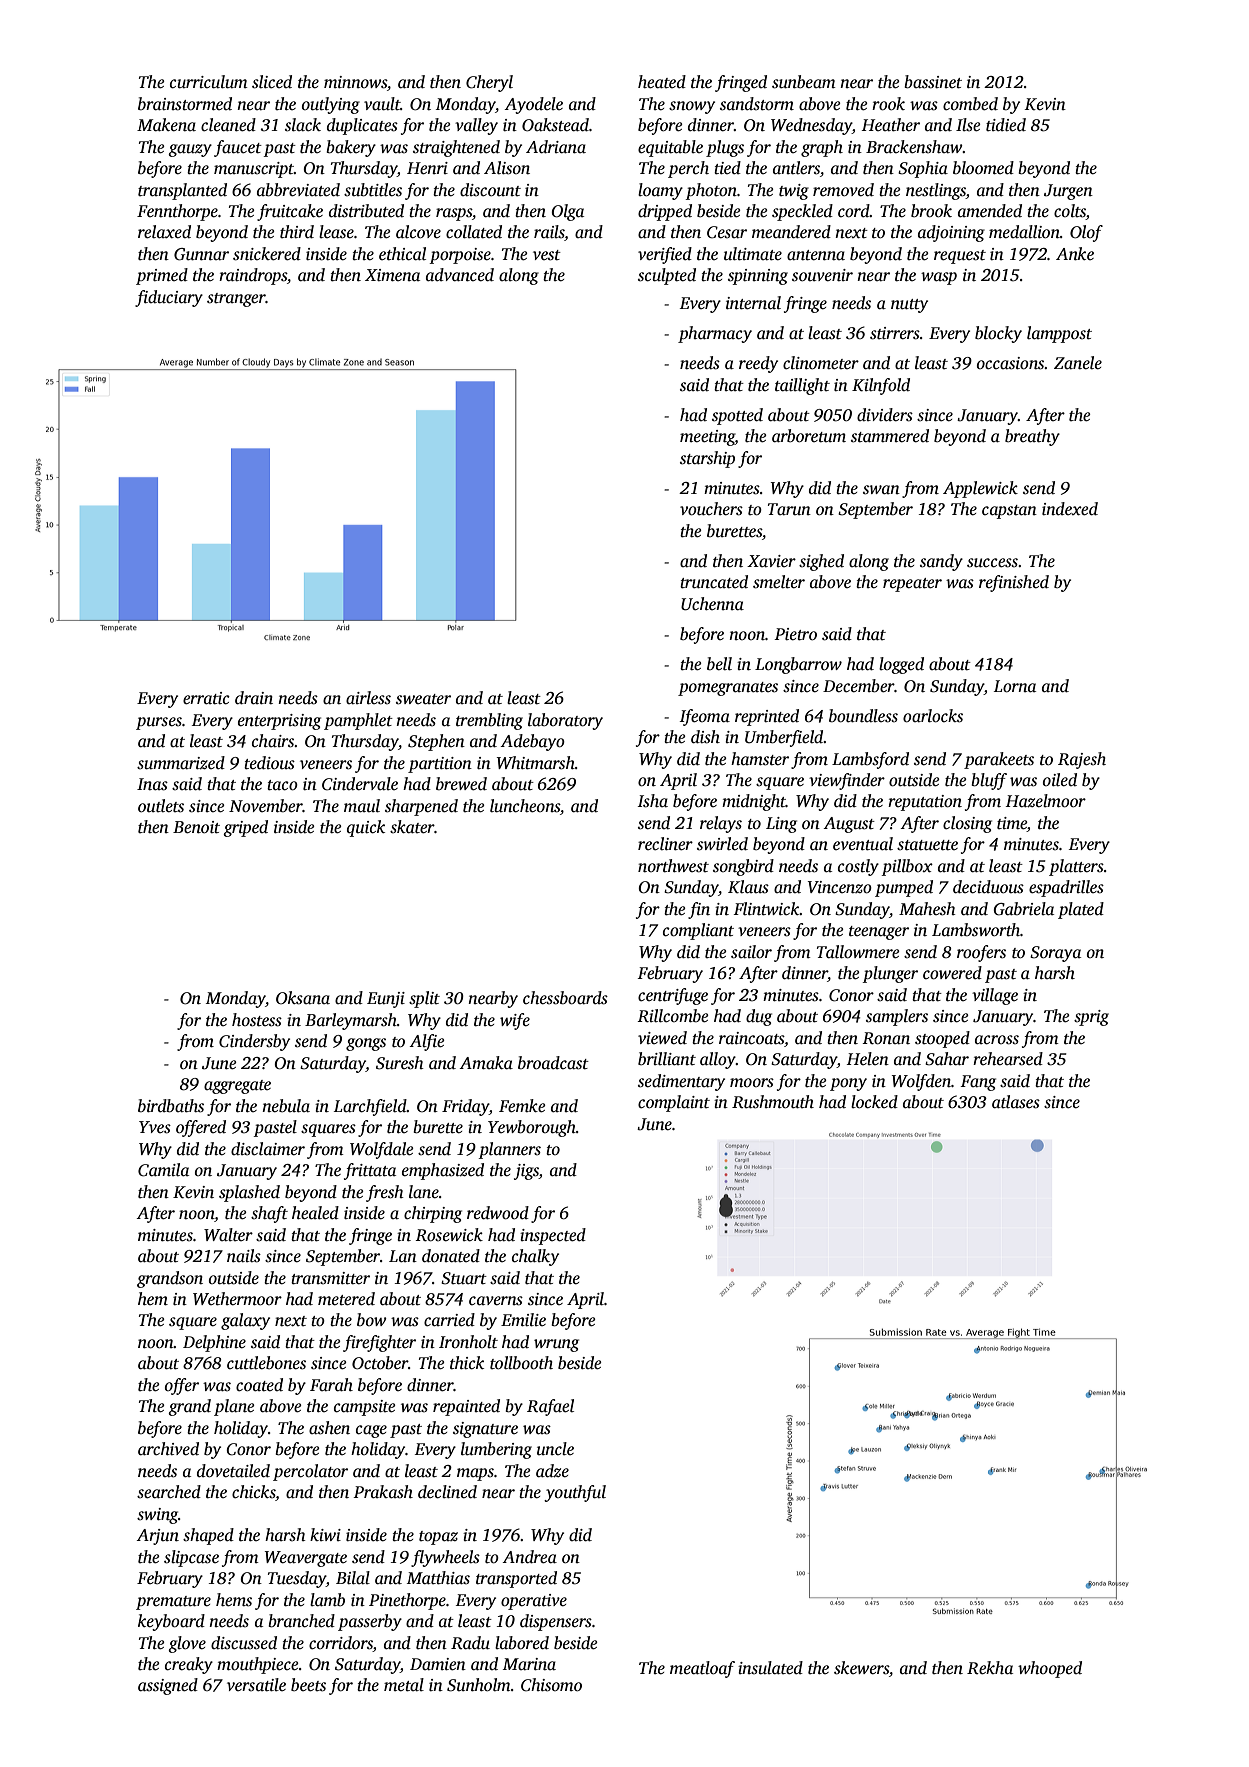 The width and height of the screenshot is (1249, 1767). What do you see at coordinates (1016, 1102) in the screenshot?
I see `atlases` at bounding box center [1016, 1102].
